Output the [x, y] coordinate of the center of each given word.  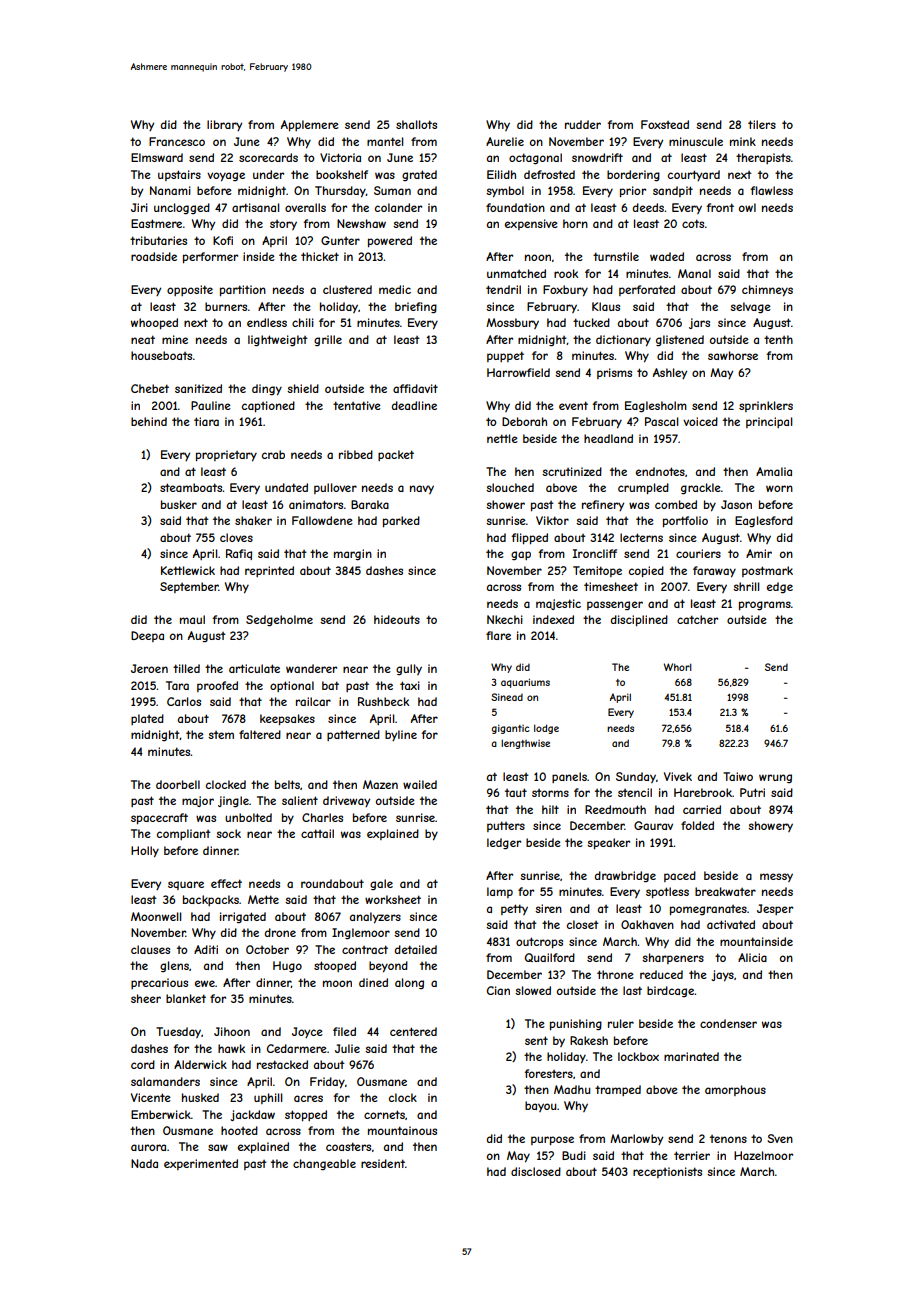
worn [779, 488]
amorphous [735, 1090]
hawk [231, 1048]
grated [419, 175]
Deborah [524, 421]
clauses [150, 949]
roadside [154, 256]
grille [328, 340]
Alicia [752, 957]
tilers [762, 124]
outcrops [539, 942]
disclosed [536, 1171]
